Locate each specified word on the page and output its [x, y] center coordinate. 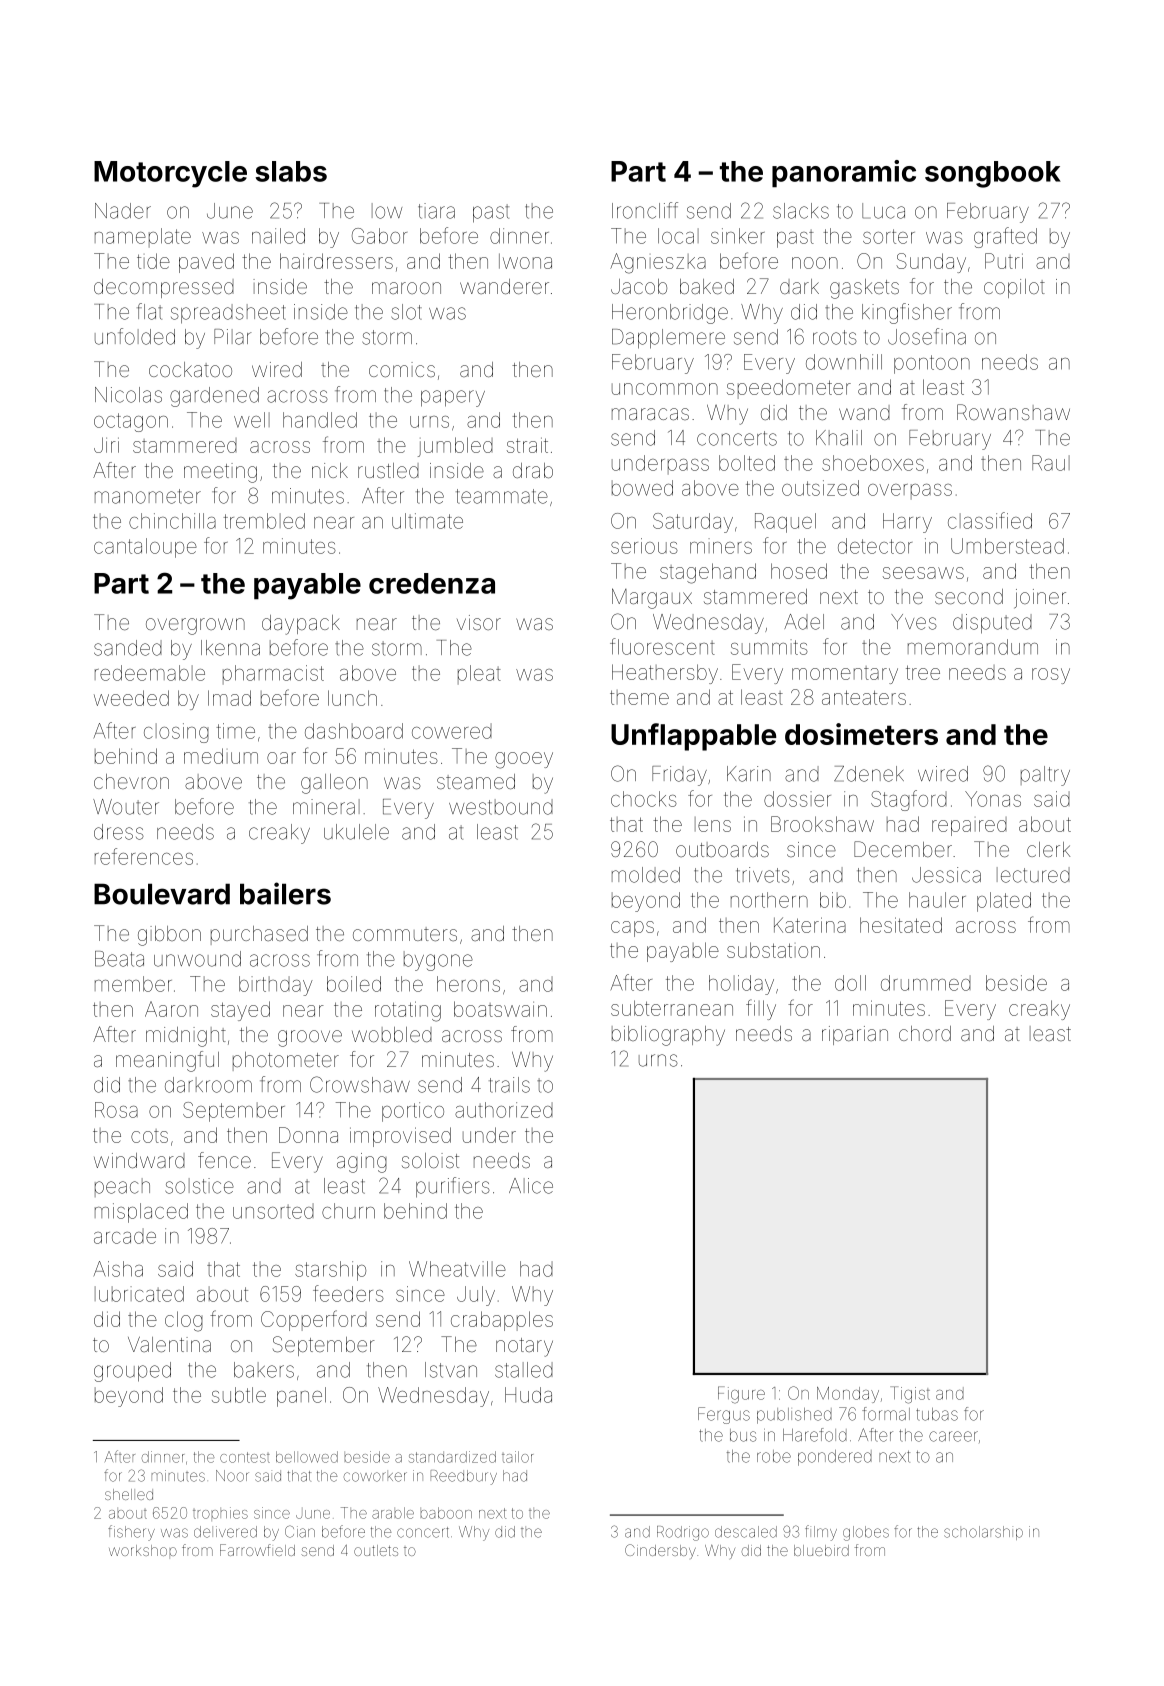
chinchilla [172, 521]
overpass [910, 491]
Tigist [910, 1395]
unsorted [273, 1211]
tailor [517, 1457]
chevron [131, 781]
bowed [642, 488]
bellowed [307, 1457]
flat [149, 311]
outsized [820, 488]
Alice [531, 1186]
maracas [650, 414]
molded [646, 875]
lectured [1033, 875]
